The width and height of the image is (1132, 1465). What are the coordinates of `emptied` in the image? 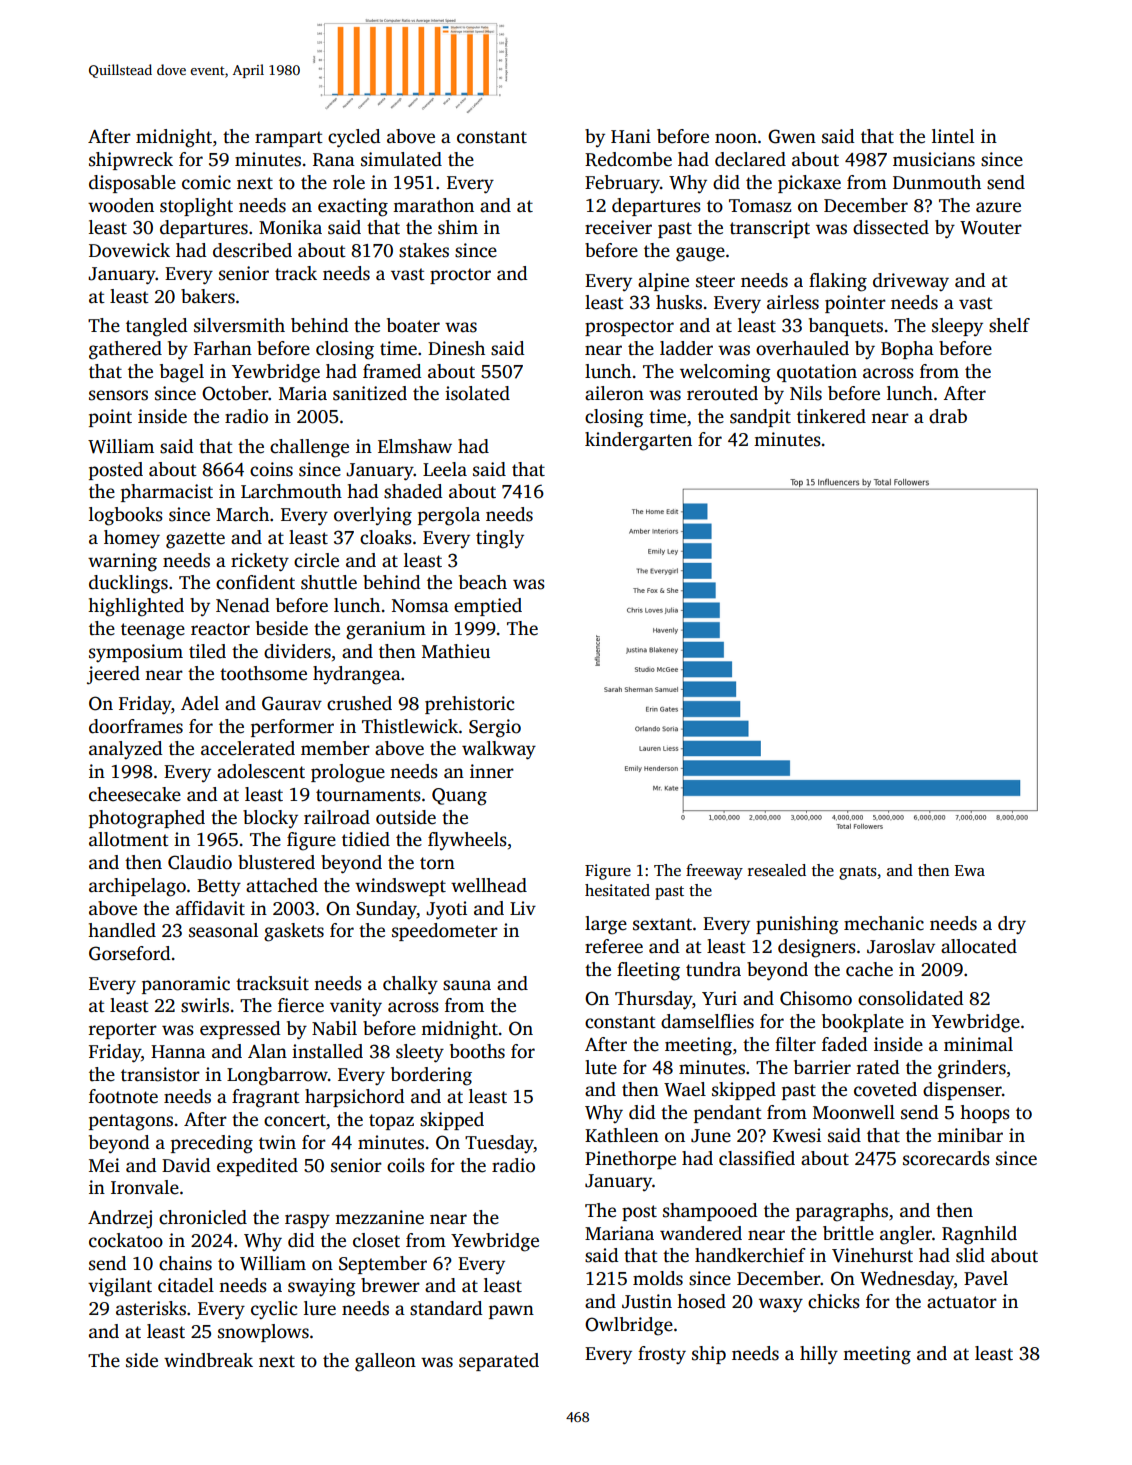 It's located at (488, 607).
